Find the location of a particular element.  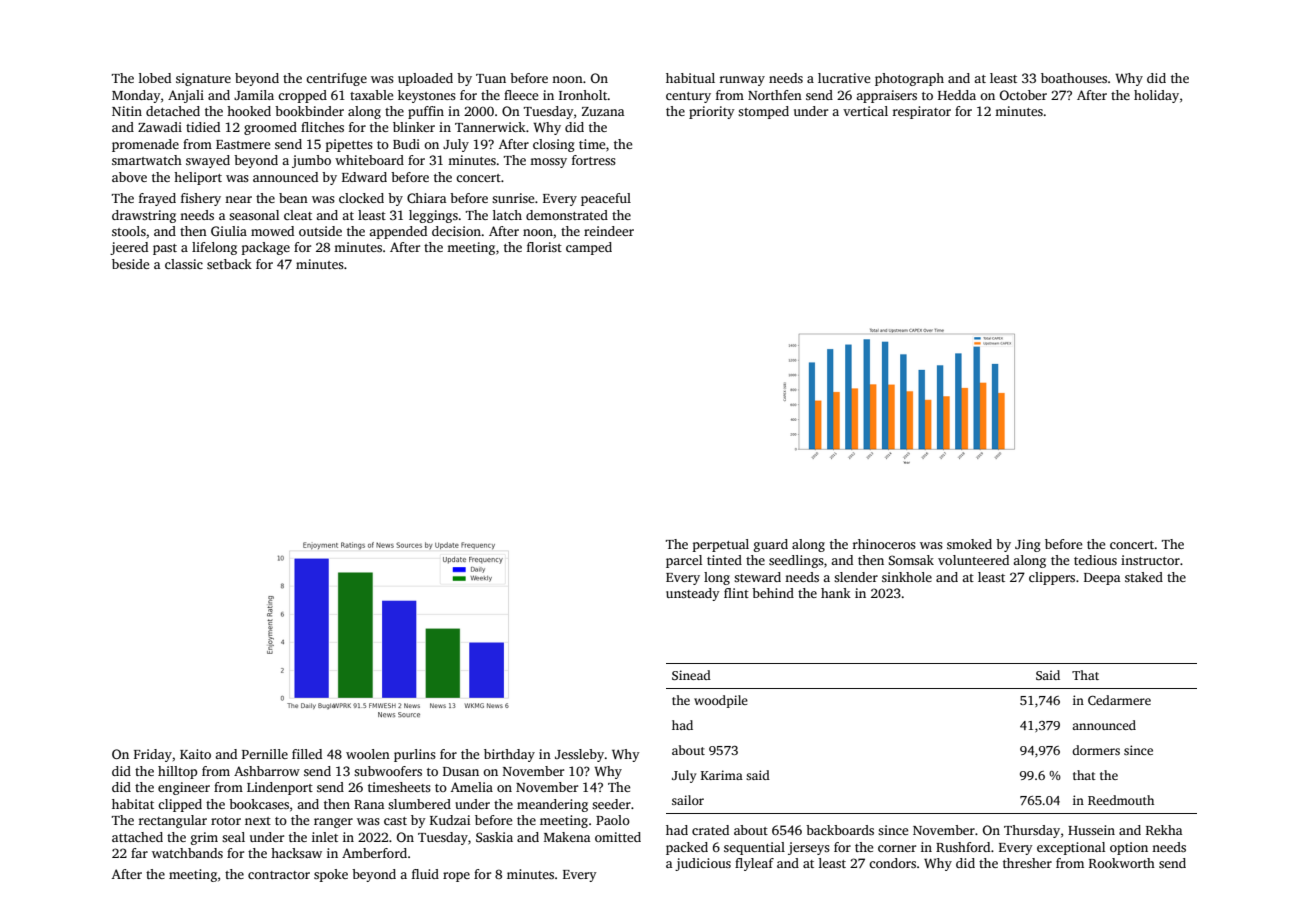

Jing is located at coordinates (1028, 545).
